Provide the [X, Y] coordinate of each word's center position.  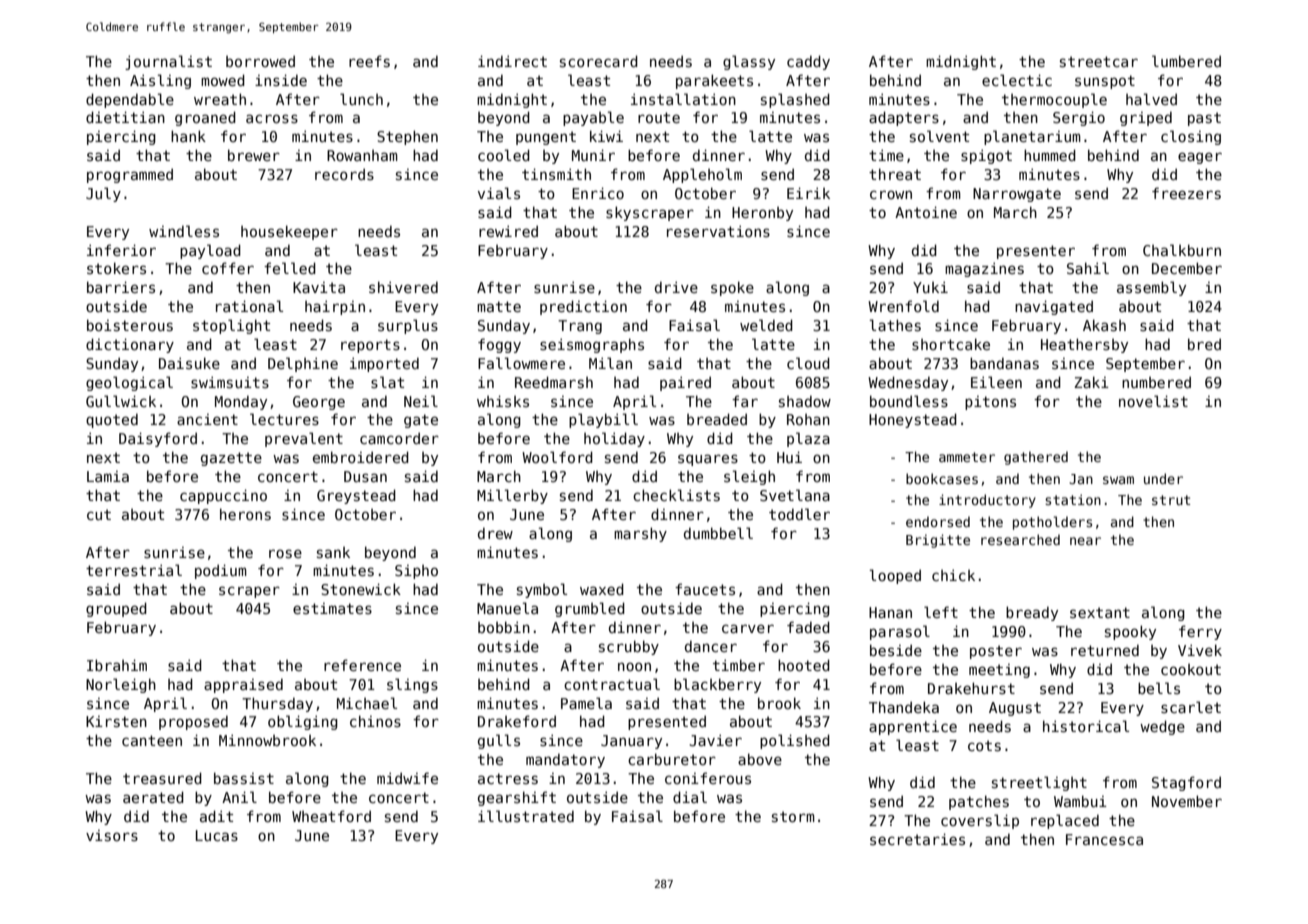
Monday [241, 402]
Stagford [1186, 783]
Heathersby [1084, 345]
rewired [508, 231]
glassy [749, 62]
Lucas [217, 835]
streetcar [1099, 61]
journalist [168, 62]
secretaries [917, 839]
